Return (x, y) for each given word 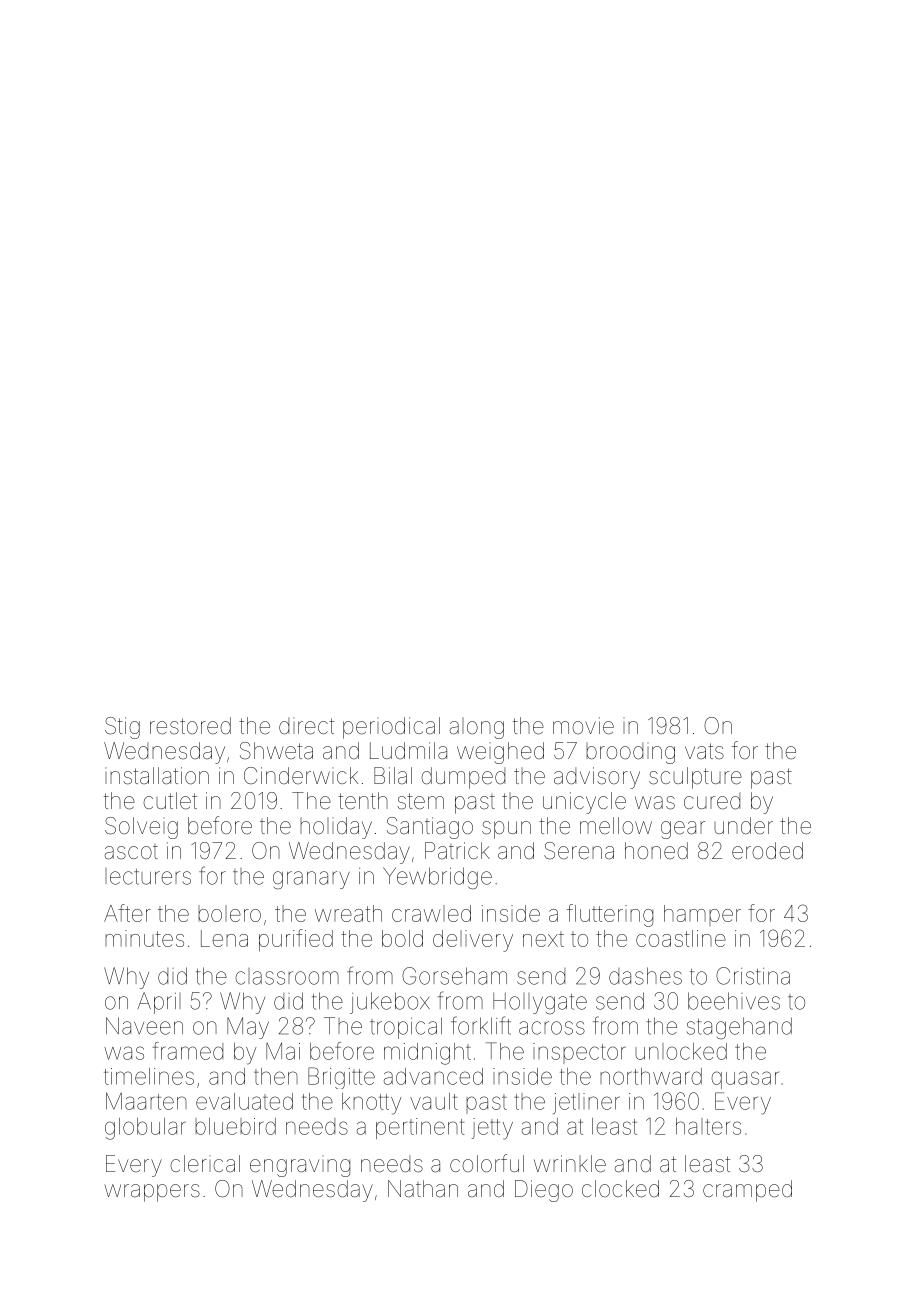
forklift (481, 1025)
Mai (283, 1051)
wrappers (152, 1193)
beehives (734, 1001)
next (543, 939)
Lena (224, 938)
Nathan (423, 1189)
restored (190, 726)
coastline (681, 938)
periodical (391, 728)
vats (704, 751)
